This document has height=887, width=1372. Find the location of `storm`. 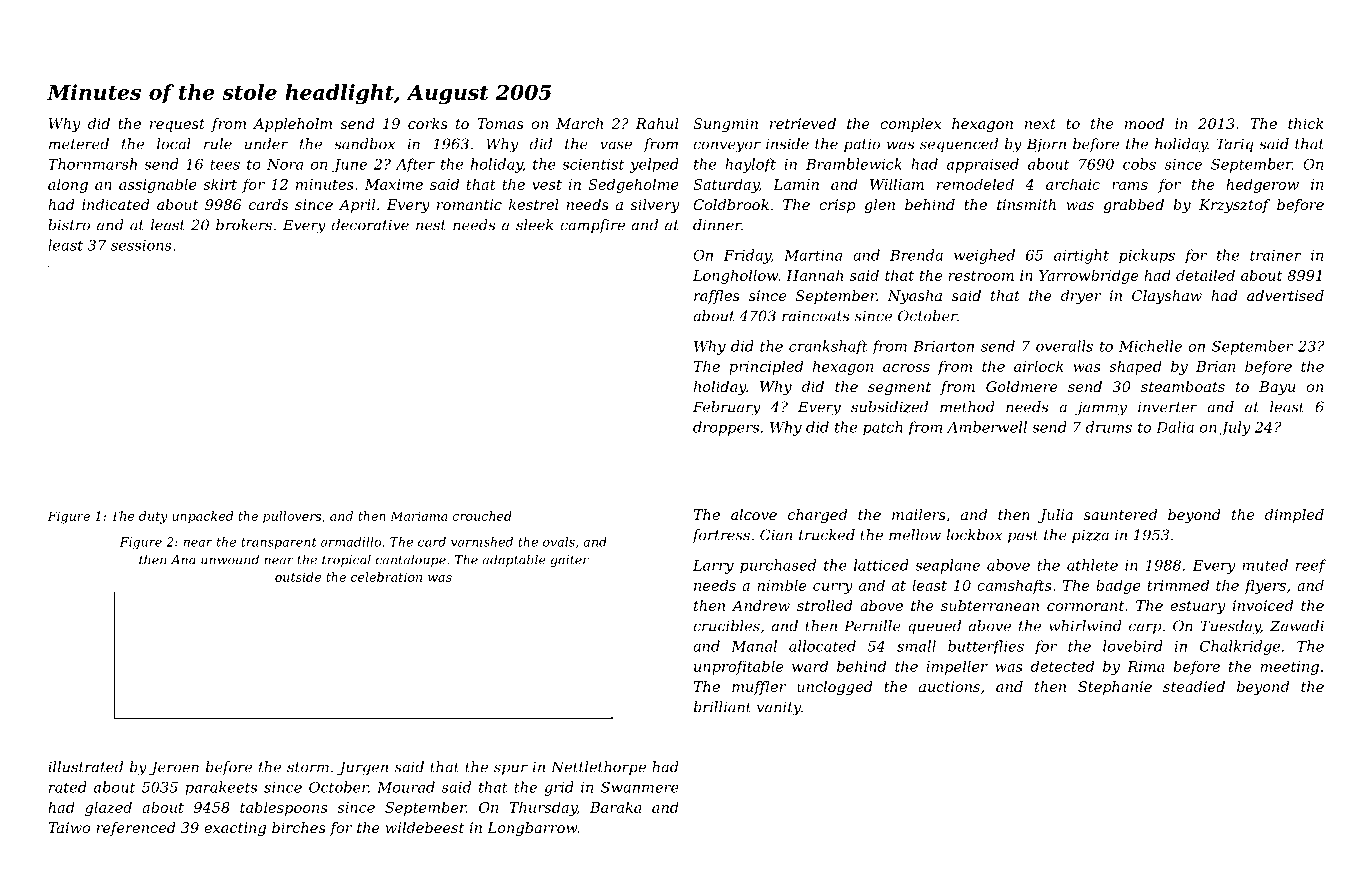

storm is located at coordinates (308, 767).
